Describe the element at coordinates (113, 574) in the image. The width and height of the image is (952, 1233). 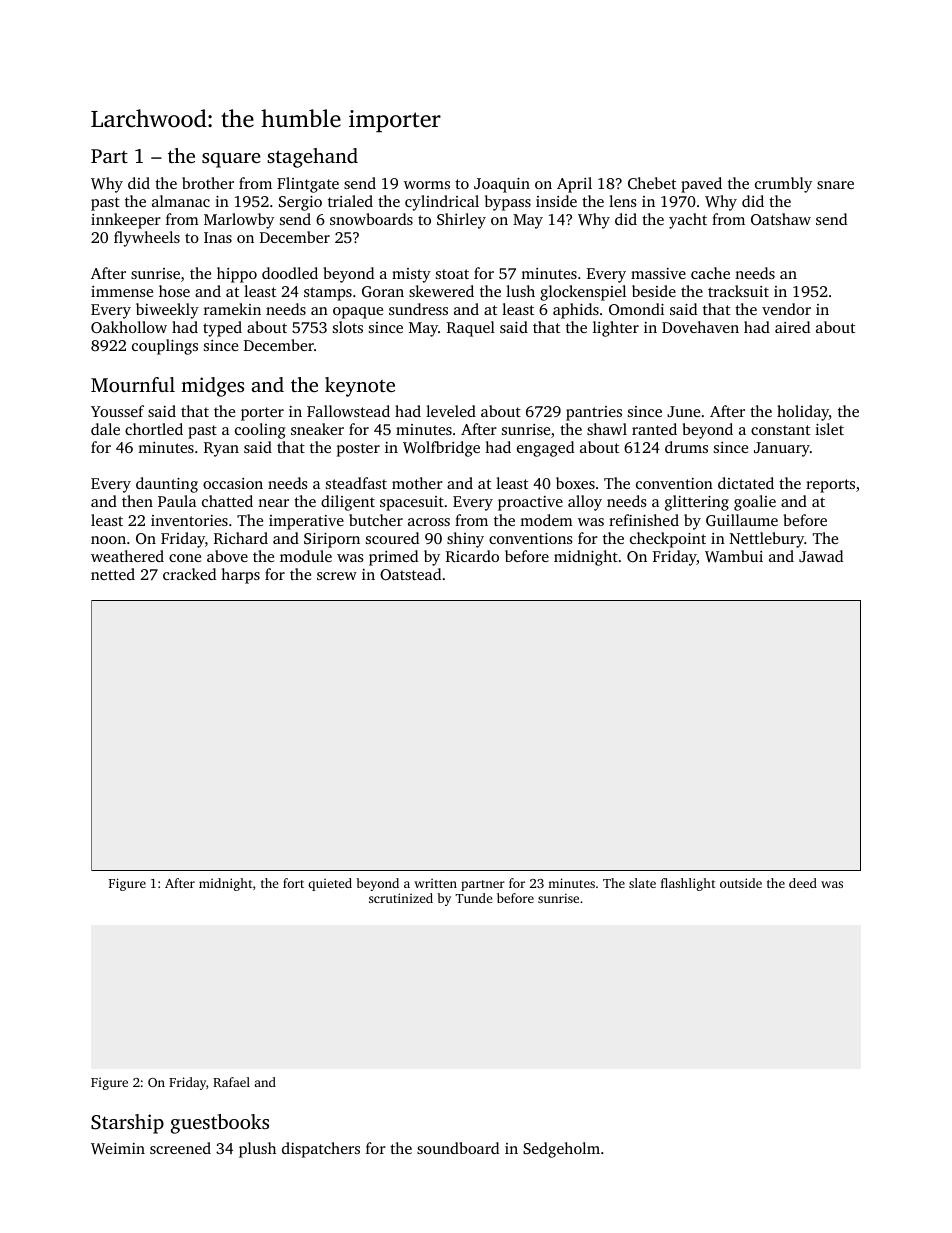
I see `netted` at that location.
